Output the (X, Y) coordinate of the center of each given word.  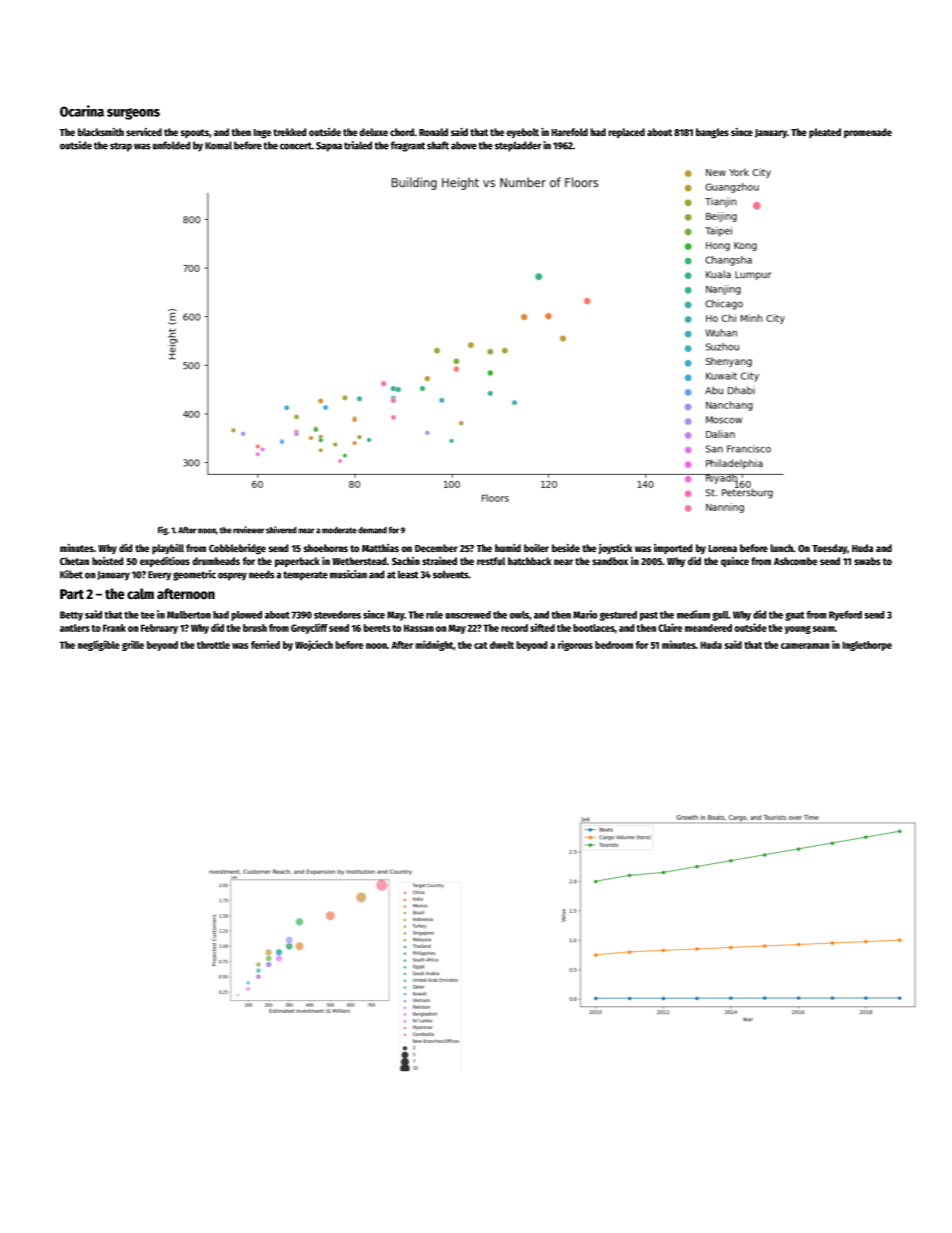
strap (121, 147)
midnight (434, 645)
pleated (825, 133)
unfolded (172, 145)
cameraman (805, 646)
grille (133, 645)
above (464, 145)
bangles (712, 133)
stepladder (518, 146)
